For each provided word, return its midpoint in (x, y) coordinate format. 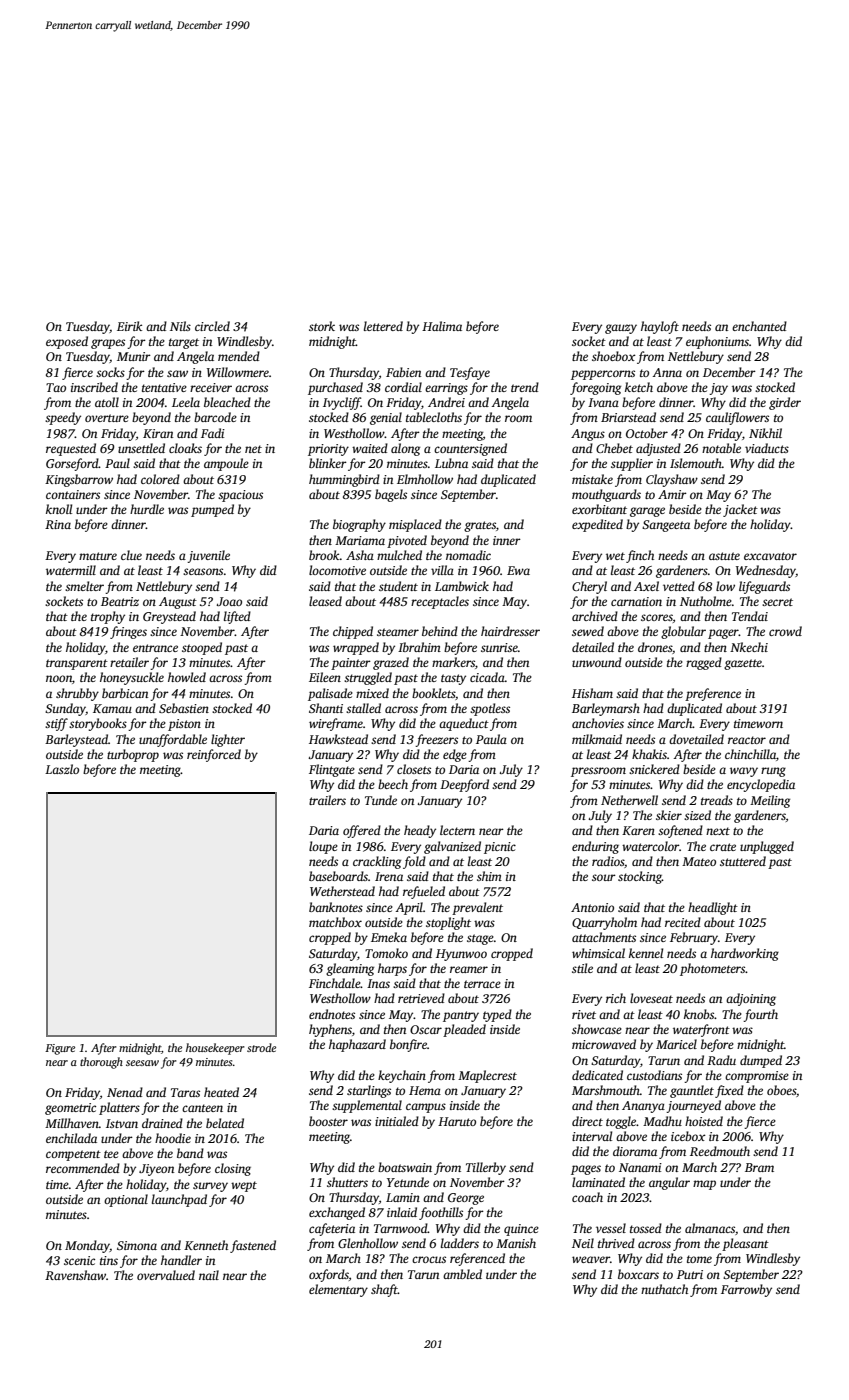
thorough (101, 1063)
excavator (770, 556)
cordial (403, 387)
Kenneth (206, 1245)
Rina (58, 524)
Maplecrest (487, 1076)
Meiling (770, 801)
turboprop (133, 755)
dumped (761, 1061)
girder (785, 403)
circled (212, 326)
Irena (389, 876)
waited (370, 448)
